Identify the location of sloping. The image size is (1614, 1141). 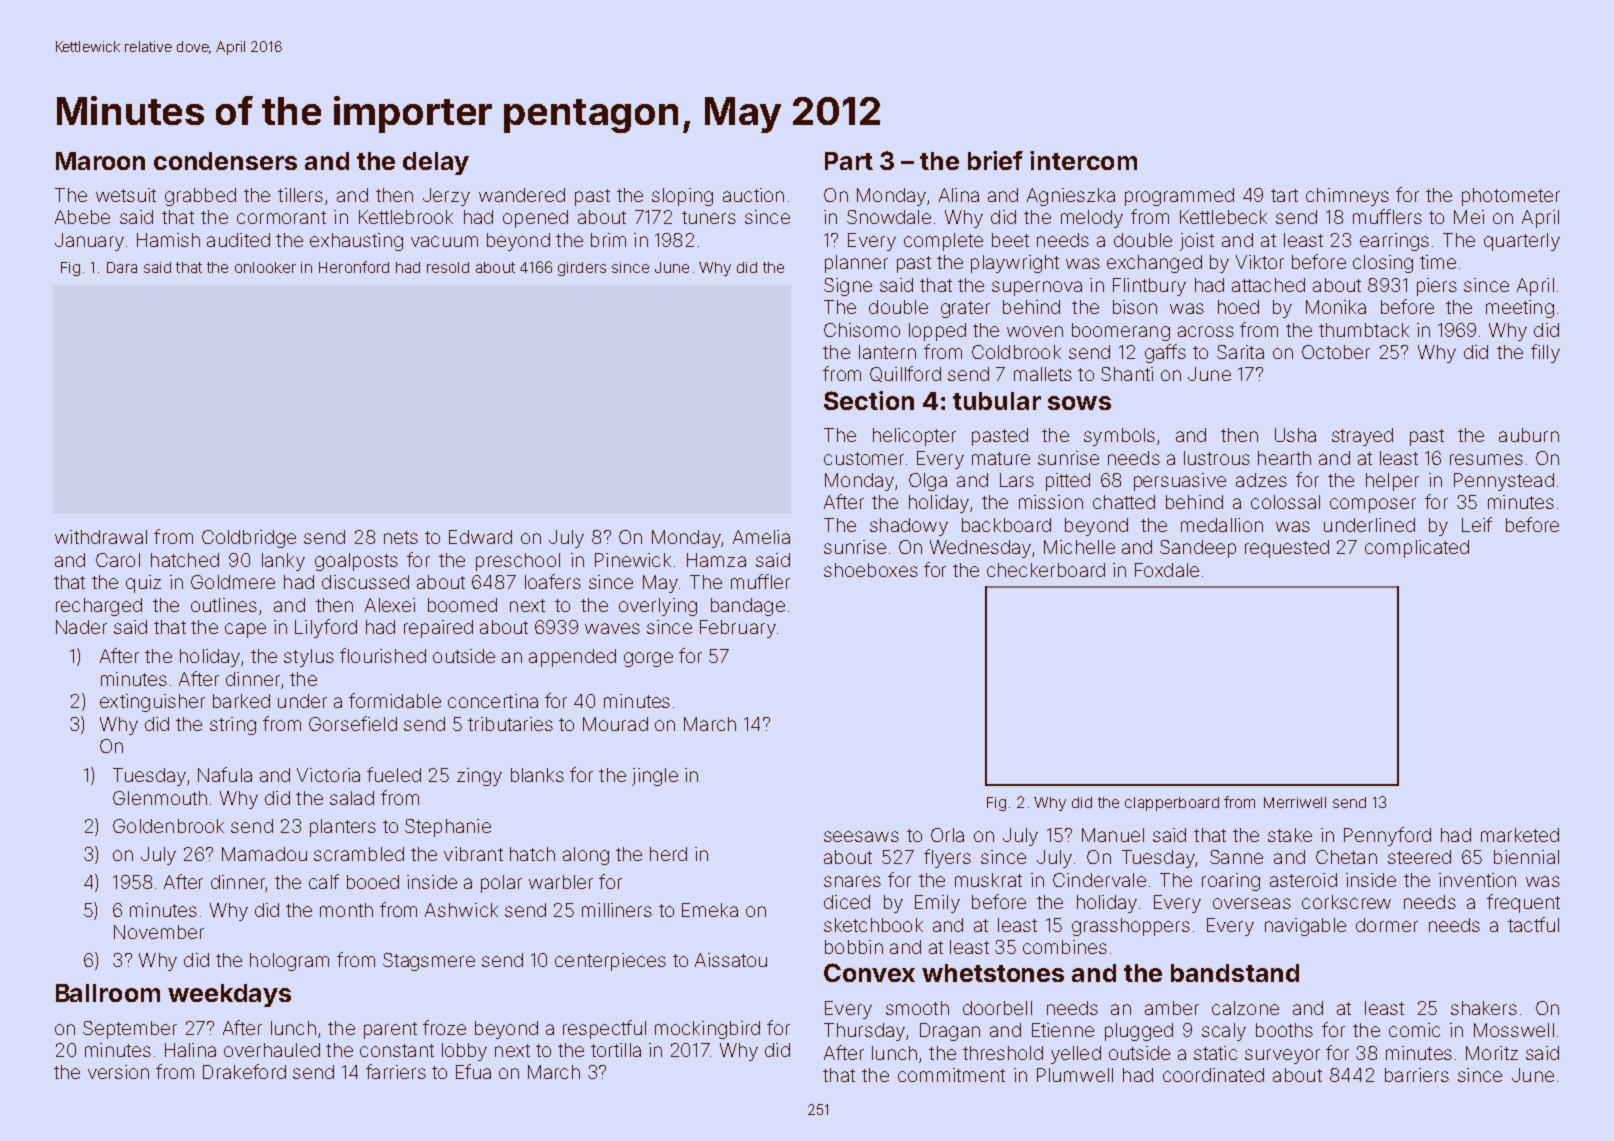
(682, 197).
